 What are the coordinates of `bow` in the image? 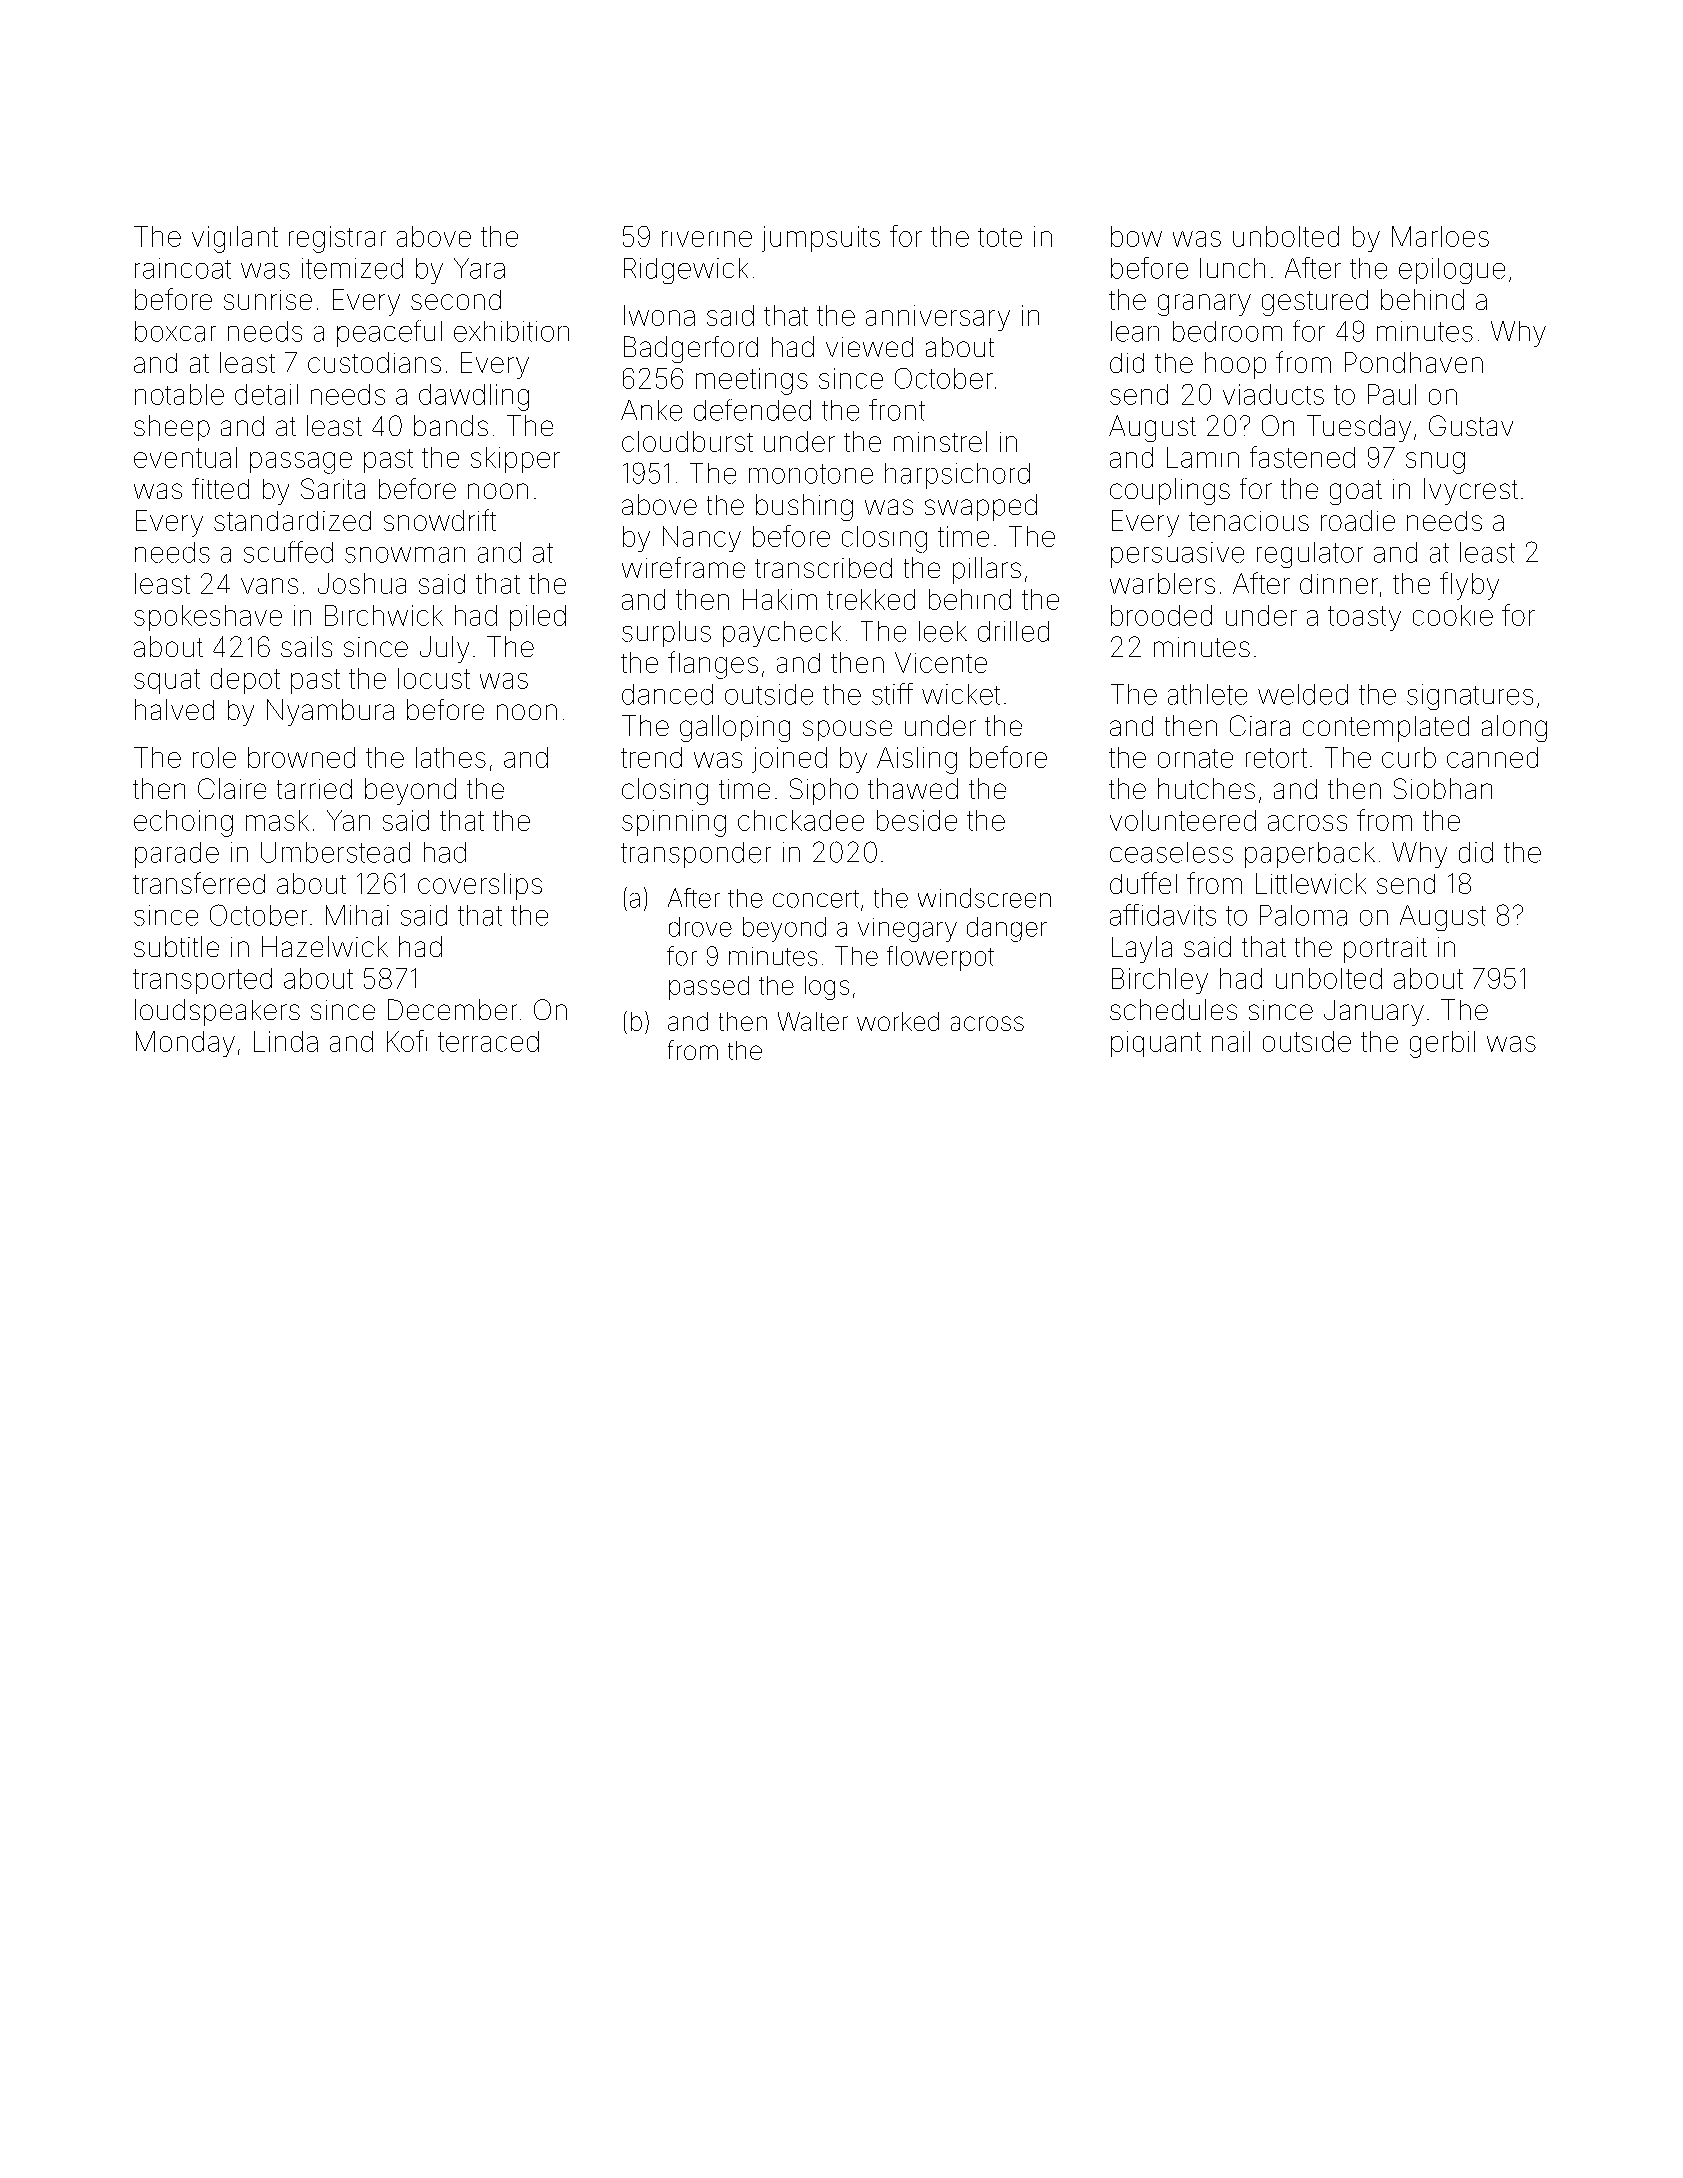 It's located at (1136, 236).
